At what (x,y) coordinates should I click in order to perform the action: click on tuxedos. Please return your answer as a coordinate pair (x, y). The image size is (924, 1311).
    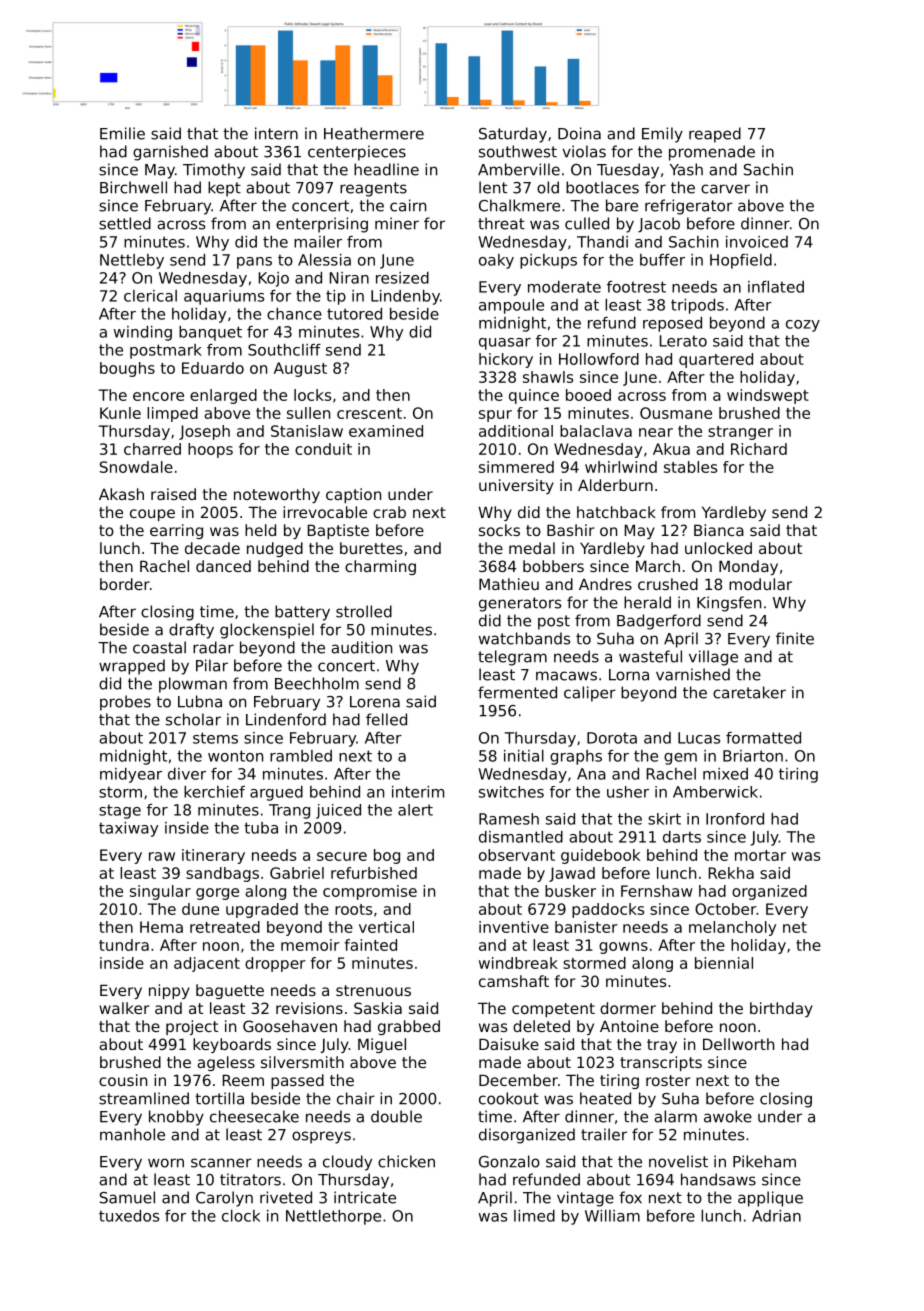
    Looking at the image, I should click on (129, 1216).
